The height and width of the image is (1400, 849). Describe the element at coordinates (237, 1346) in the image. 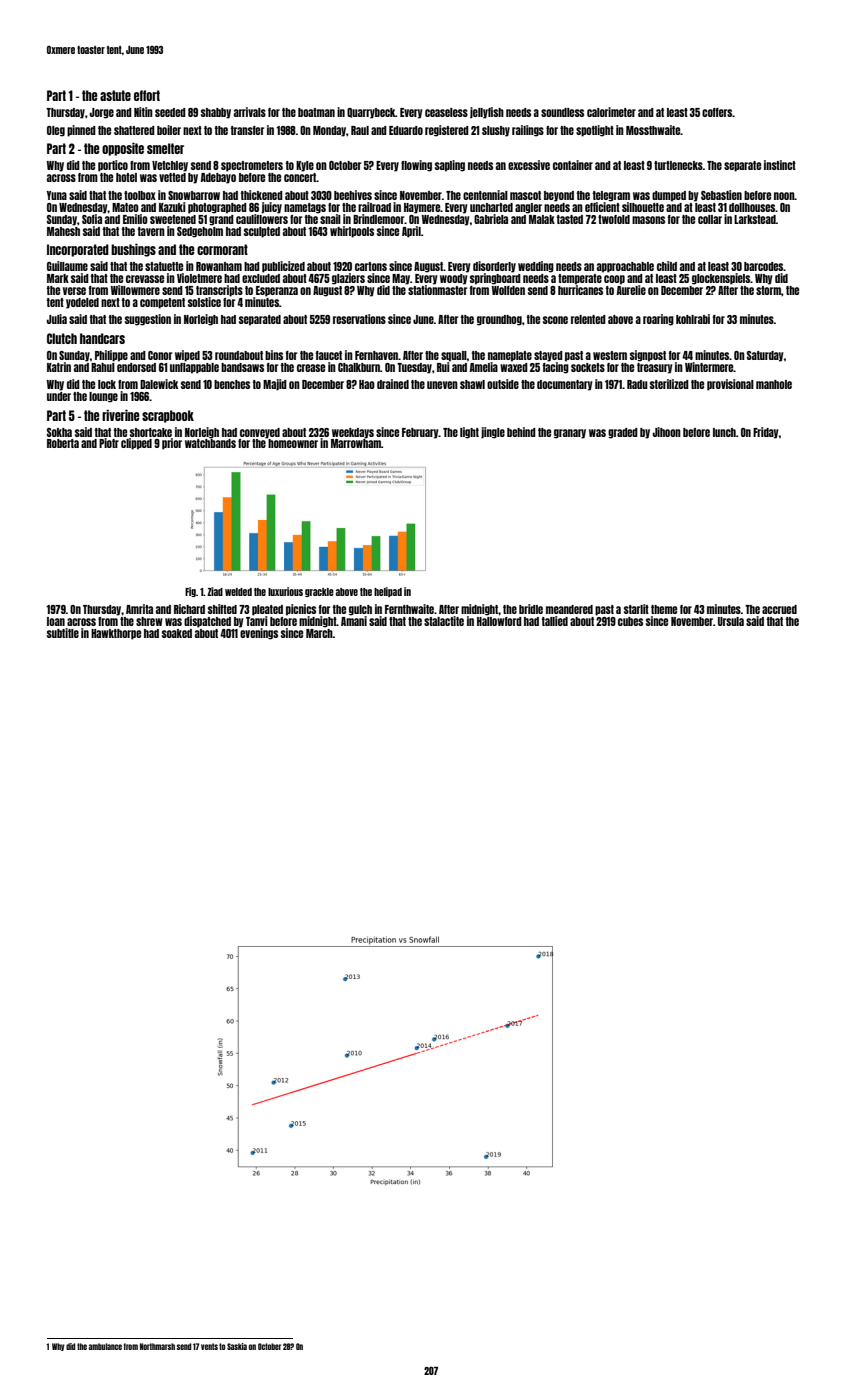

I see `Saskia` at that location.
